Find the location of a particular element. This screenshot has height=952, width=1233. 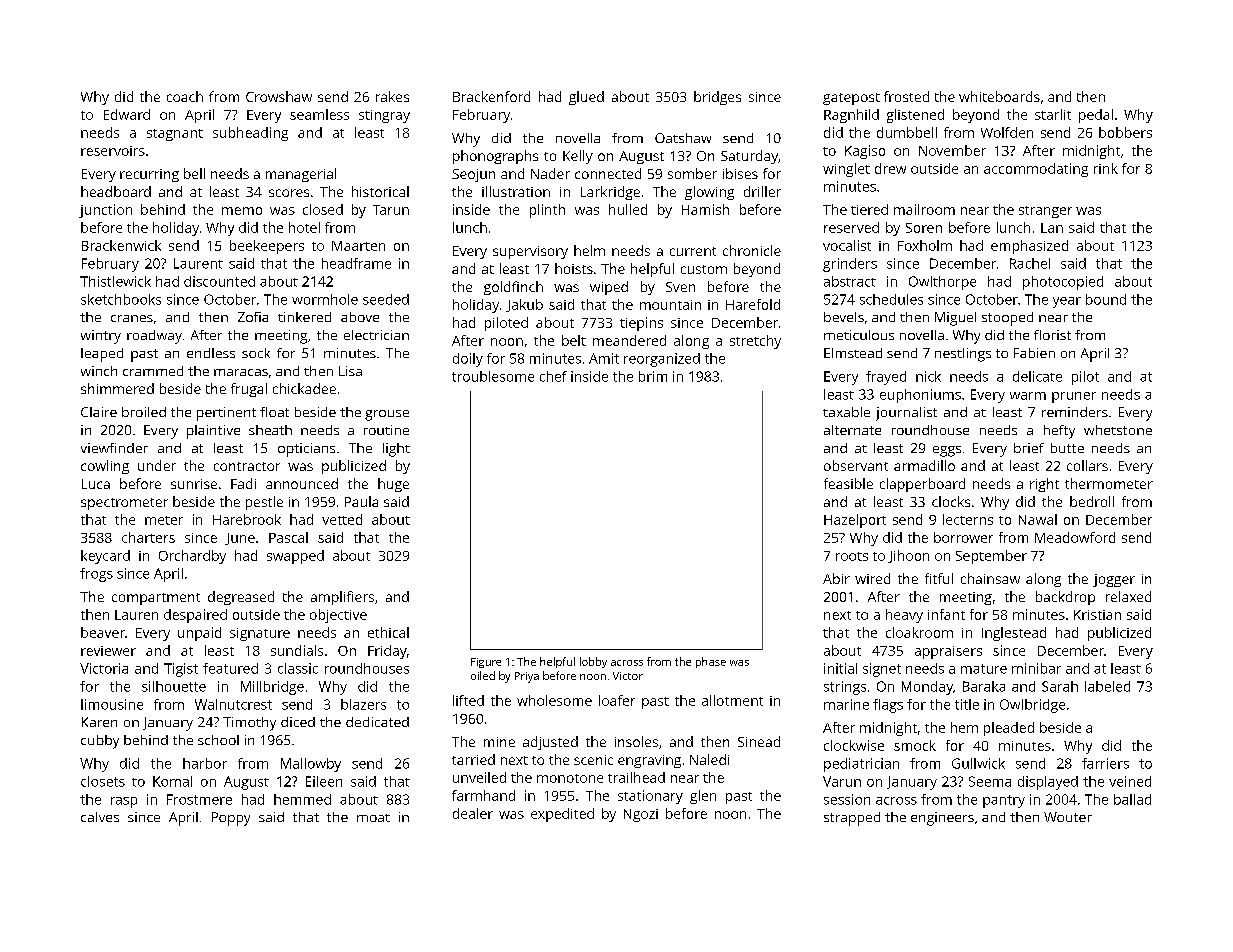

stagnant is located at coordinates (175, 135).
